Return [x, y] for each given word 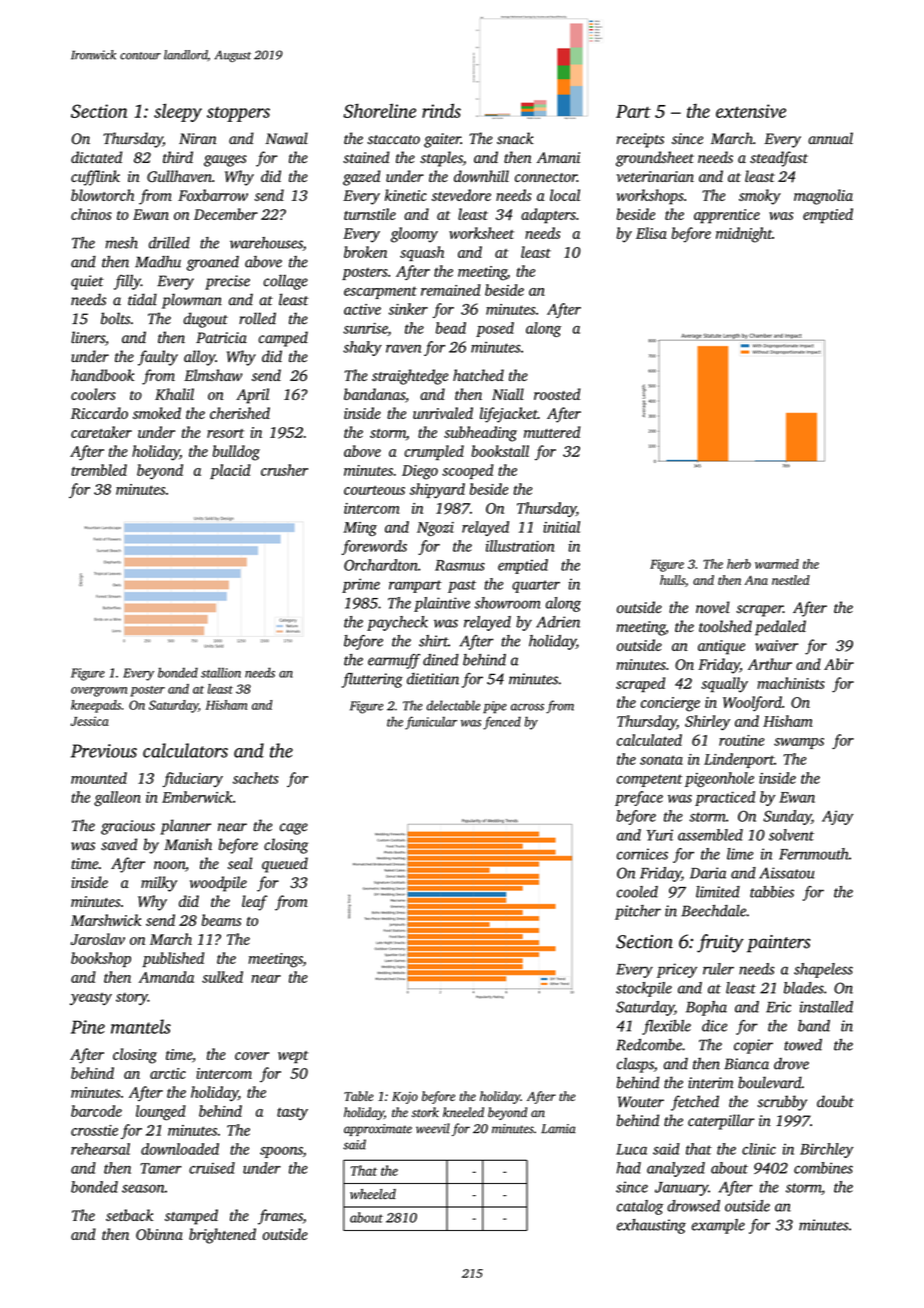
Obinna [159, 1234]
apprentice [727, 216]
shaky [362, 348]
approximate [378, 1130]
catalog [640, 1207]
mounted [99, 778]
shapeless [823, 970]
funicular [431, 723]
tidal [142, 299]
